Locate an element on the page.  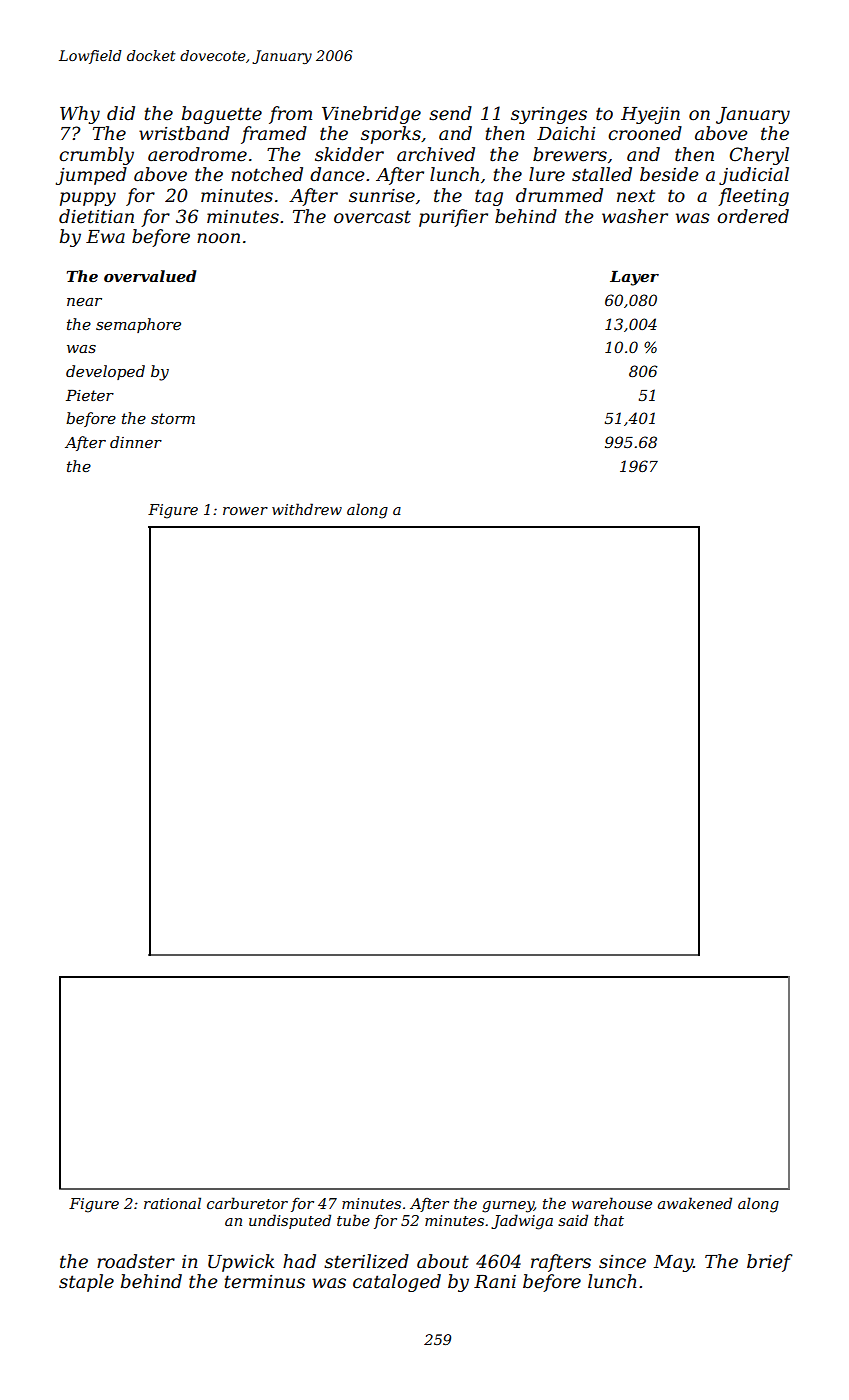
Cheryl is located at coordinates (759, 156).
